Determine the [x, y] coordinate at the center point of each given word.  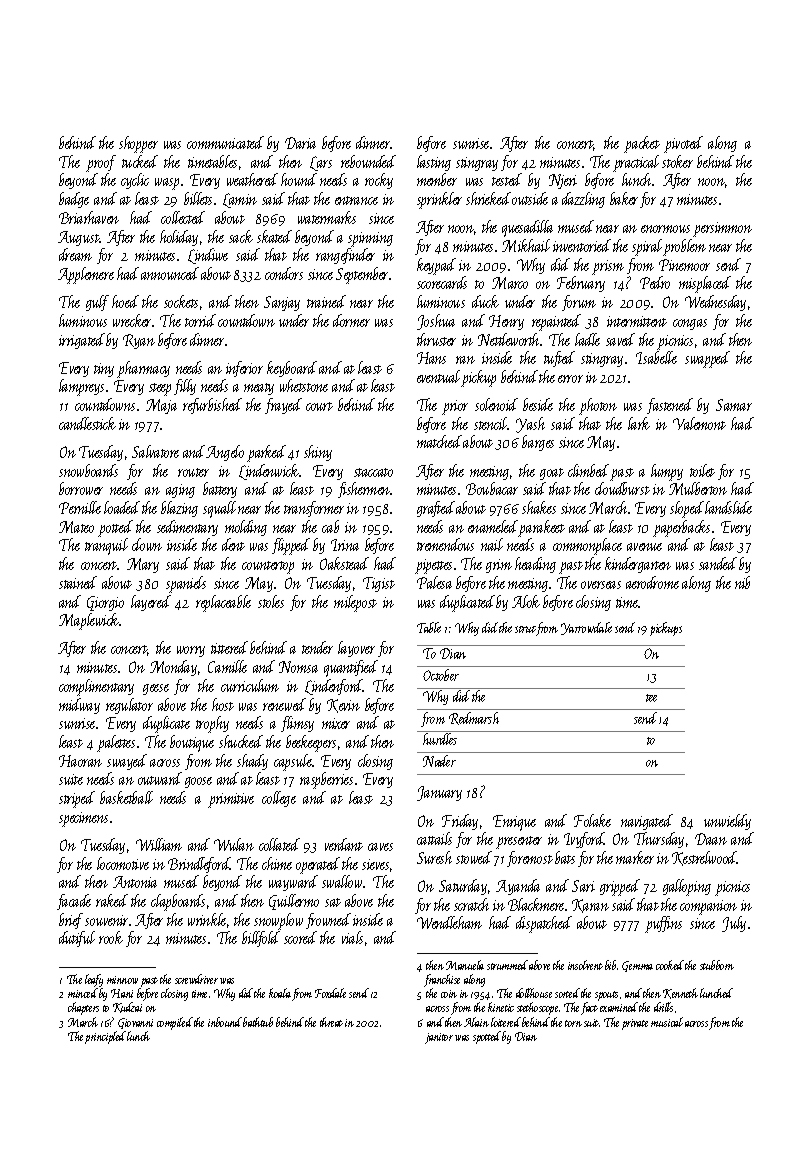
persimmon [722, 229]
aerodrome [652, 582]
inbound [225, 1022]
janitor [439, 1038]
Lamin [240, 200]
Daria [300, 143]
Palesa [434, 582]
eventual [438, 376]
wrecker [132, 320]
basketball [126, 797]
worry [191, 651]
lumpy [667, 472]
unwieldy [727, 822]
